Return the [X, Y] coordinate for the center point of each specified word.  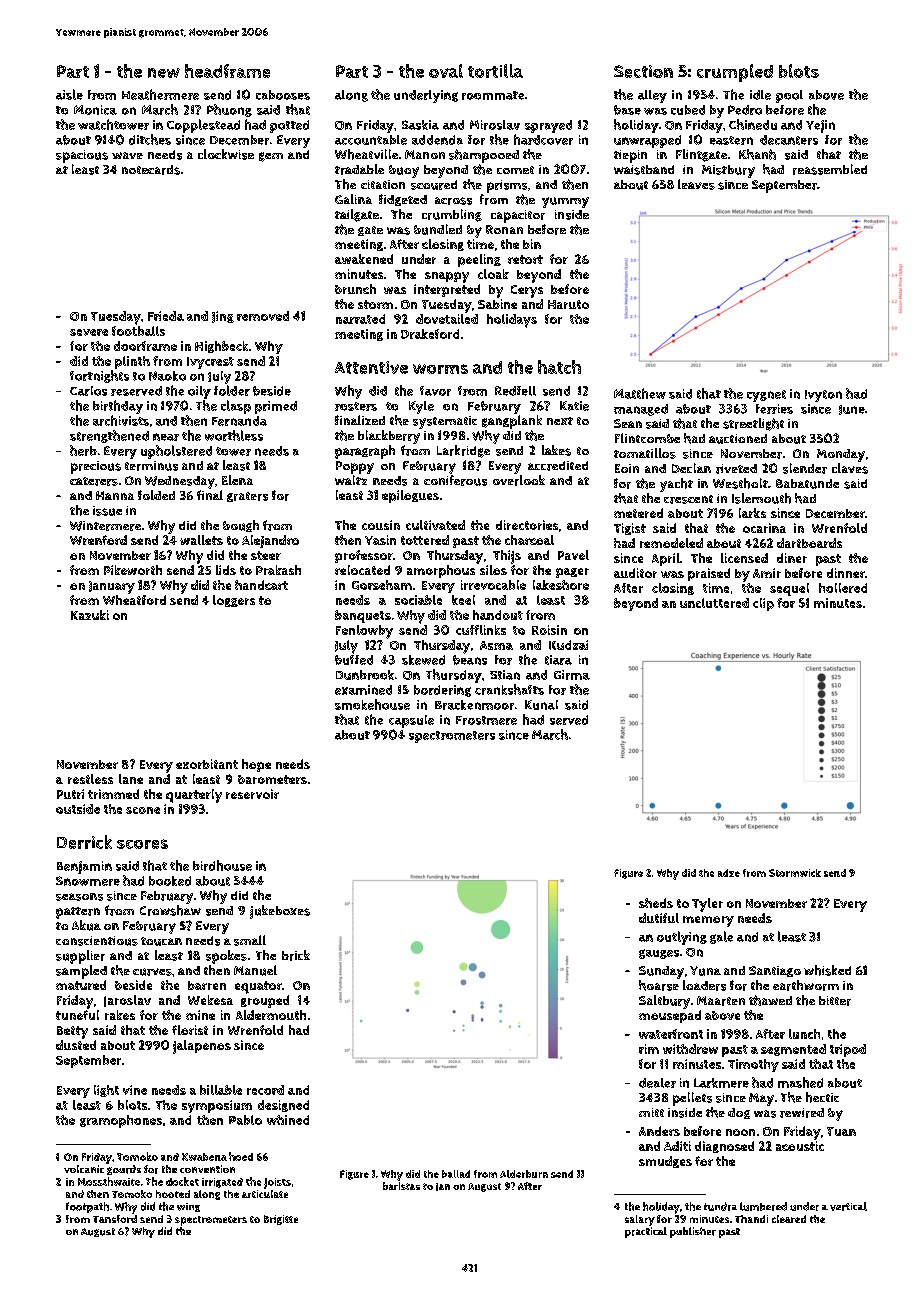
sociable [418, 600]
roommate [493, 95]
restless [90, 779]
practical [646, 1232]
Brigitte [281, 1220]
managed [641, 410]
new [164, 73]
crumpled [735, 73]
